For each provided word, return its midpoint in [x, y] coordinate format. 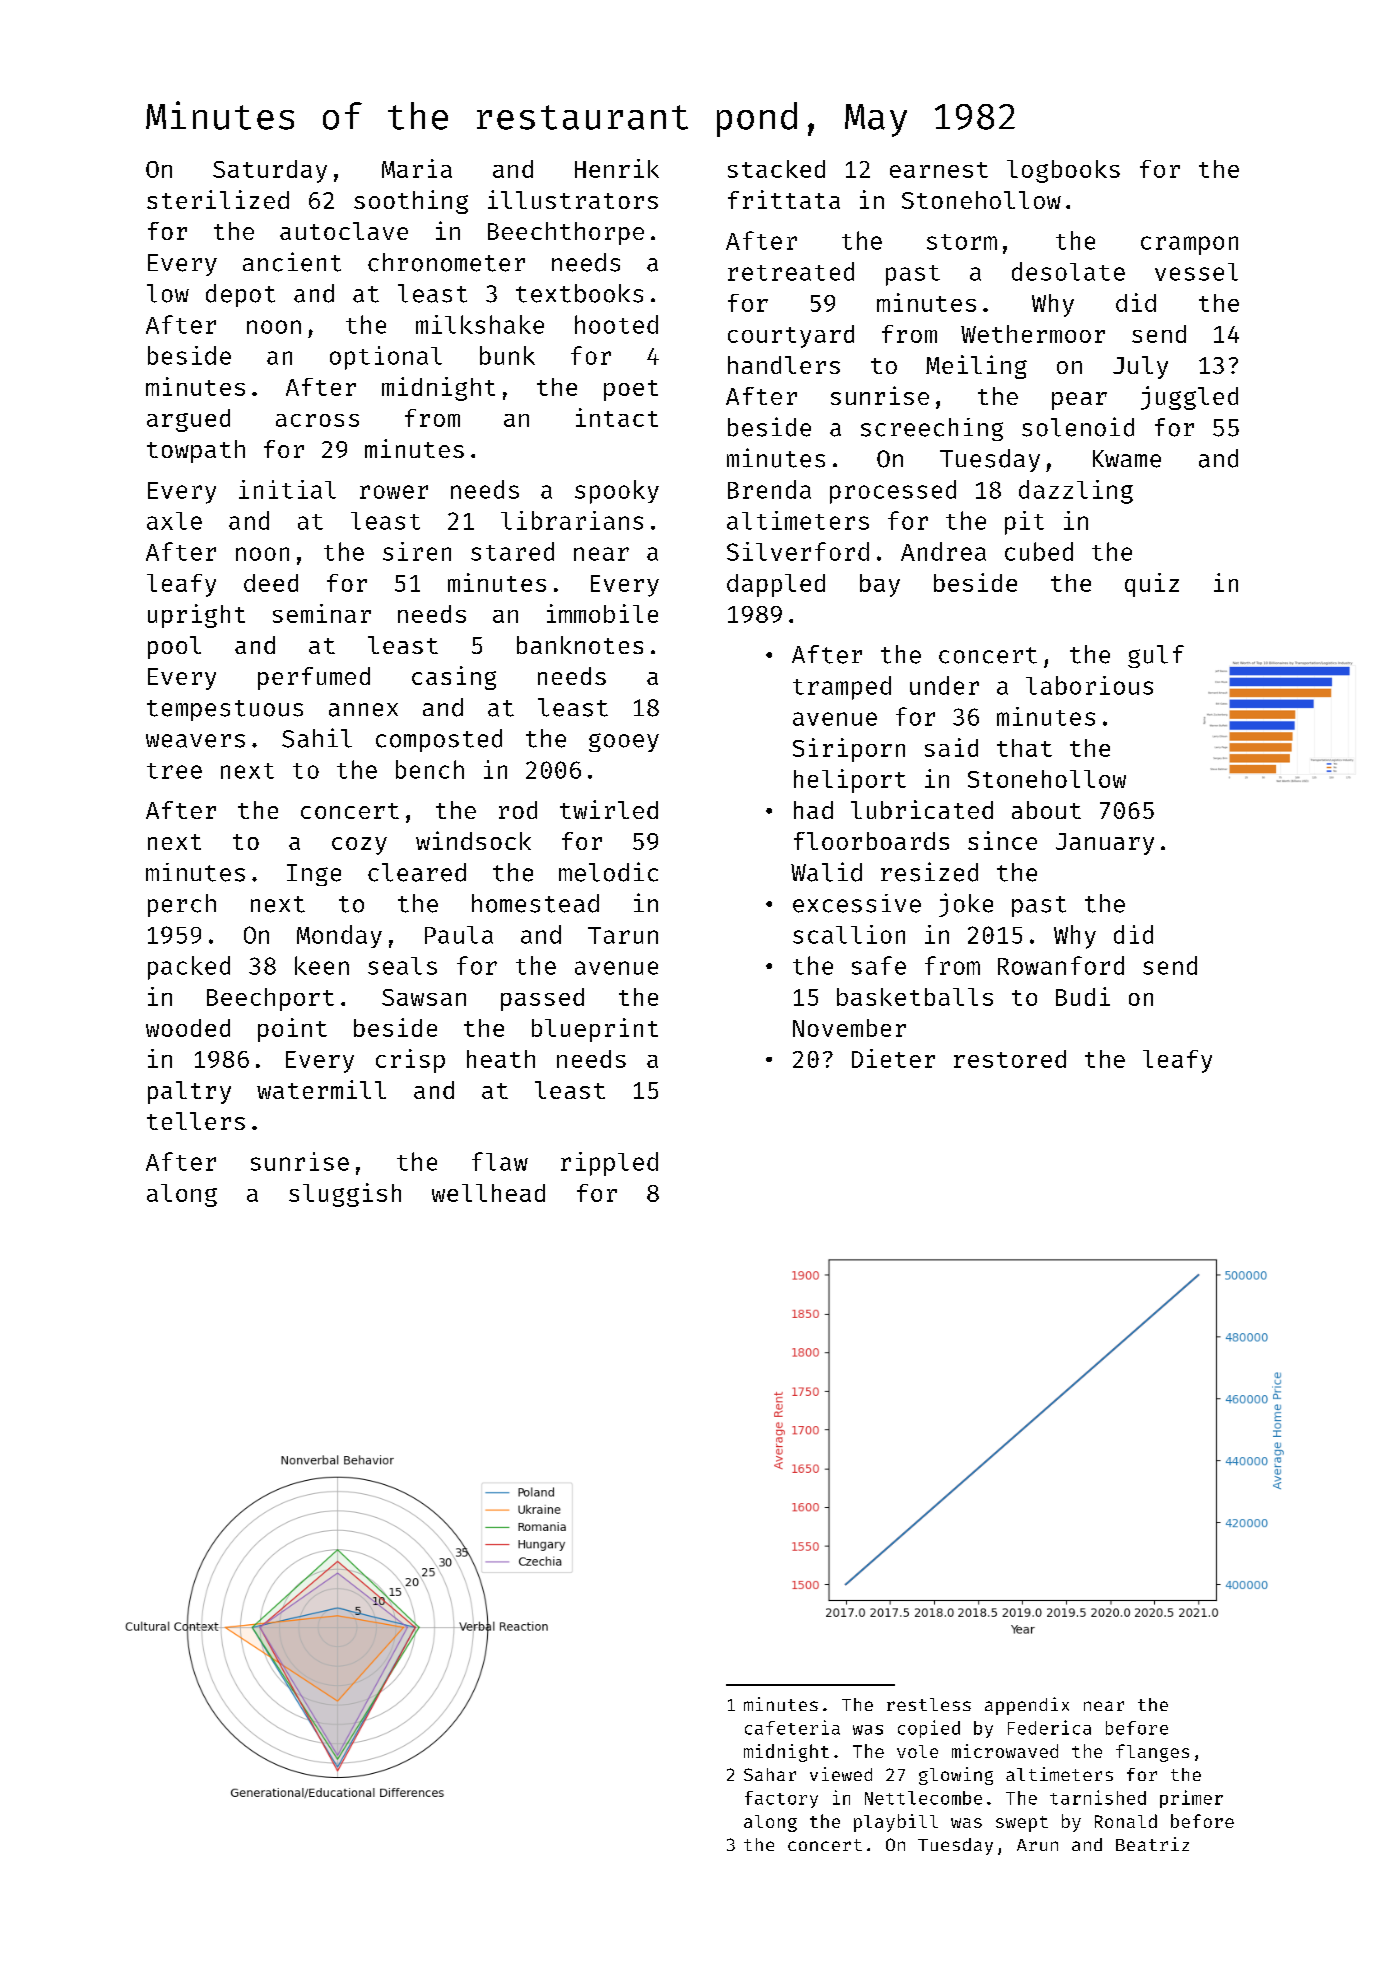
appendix [1027, 1706]
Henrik [617, 168]
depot [240, 295]
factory [781, 1799]
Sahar [770, 1774]
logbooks [1063, 171]
